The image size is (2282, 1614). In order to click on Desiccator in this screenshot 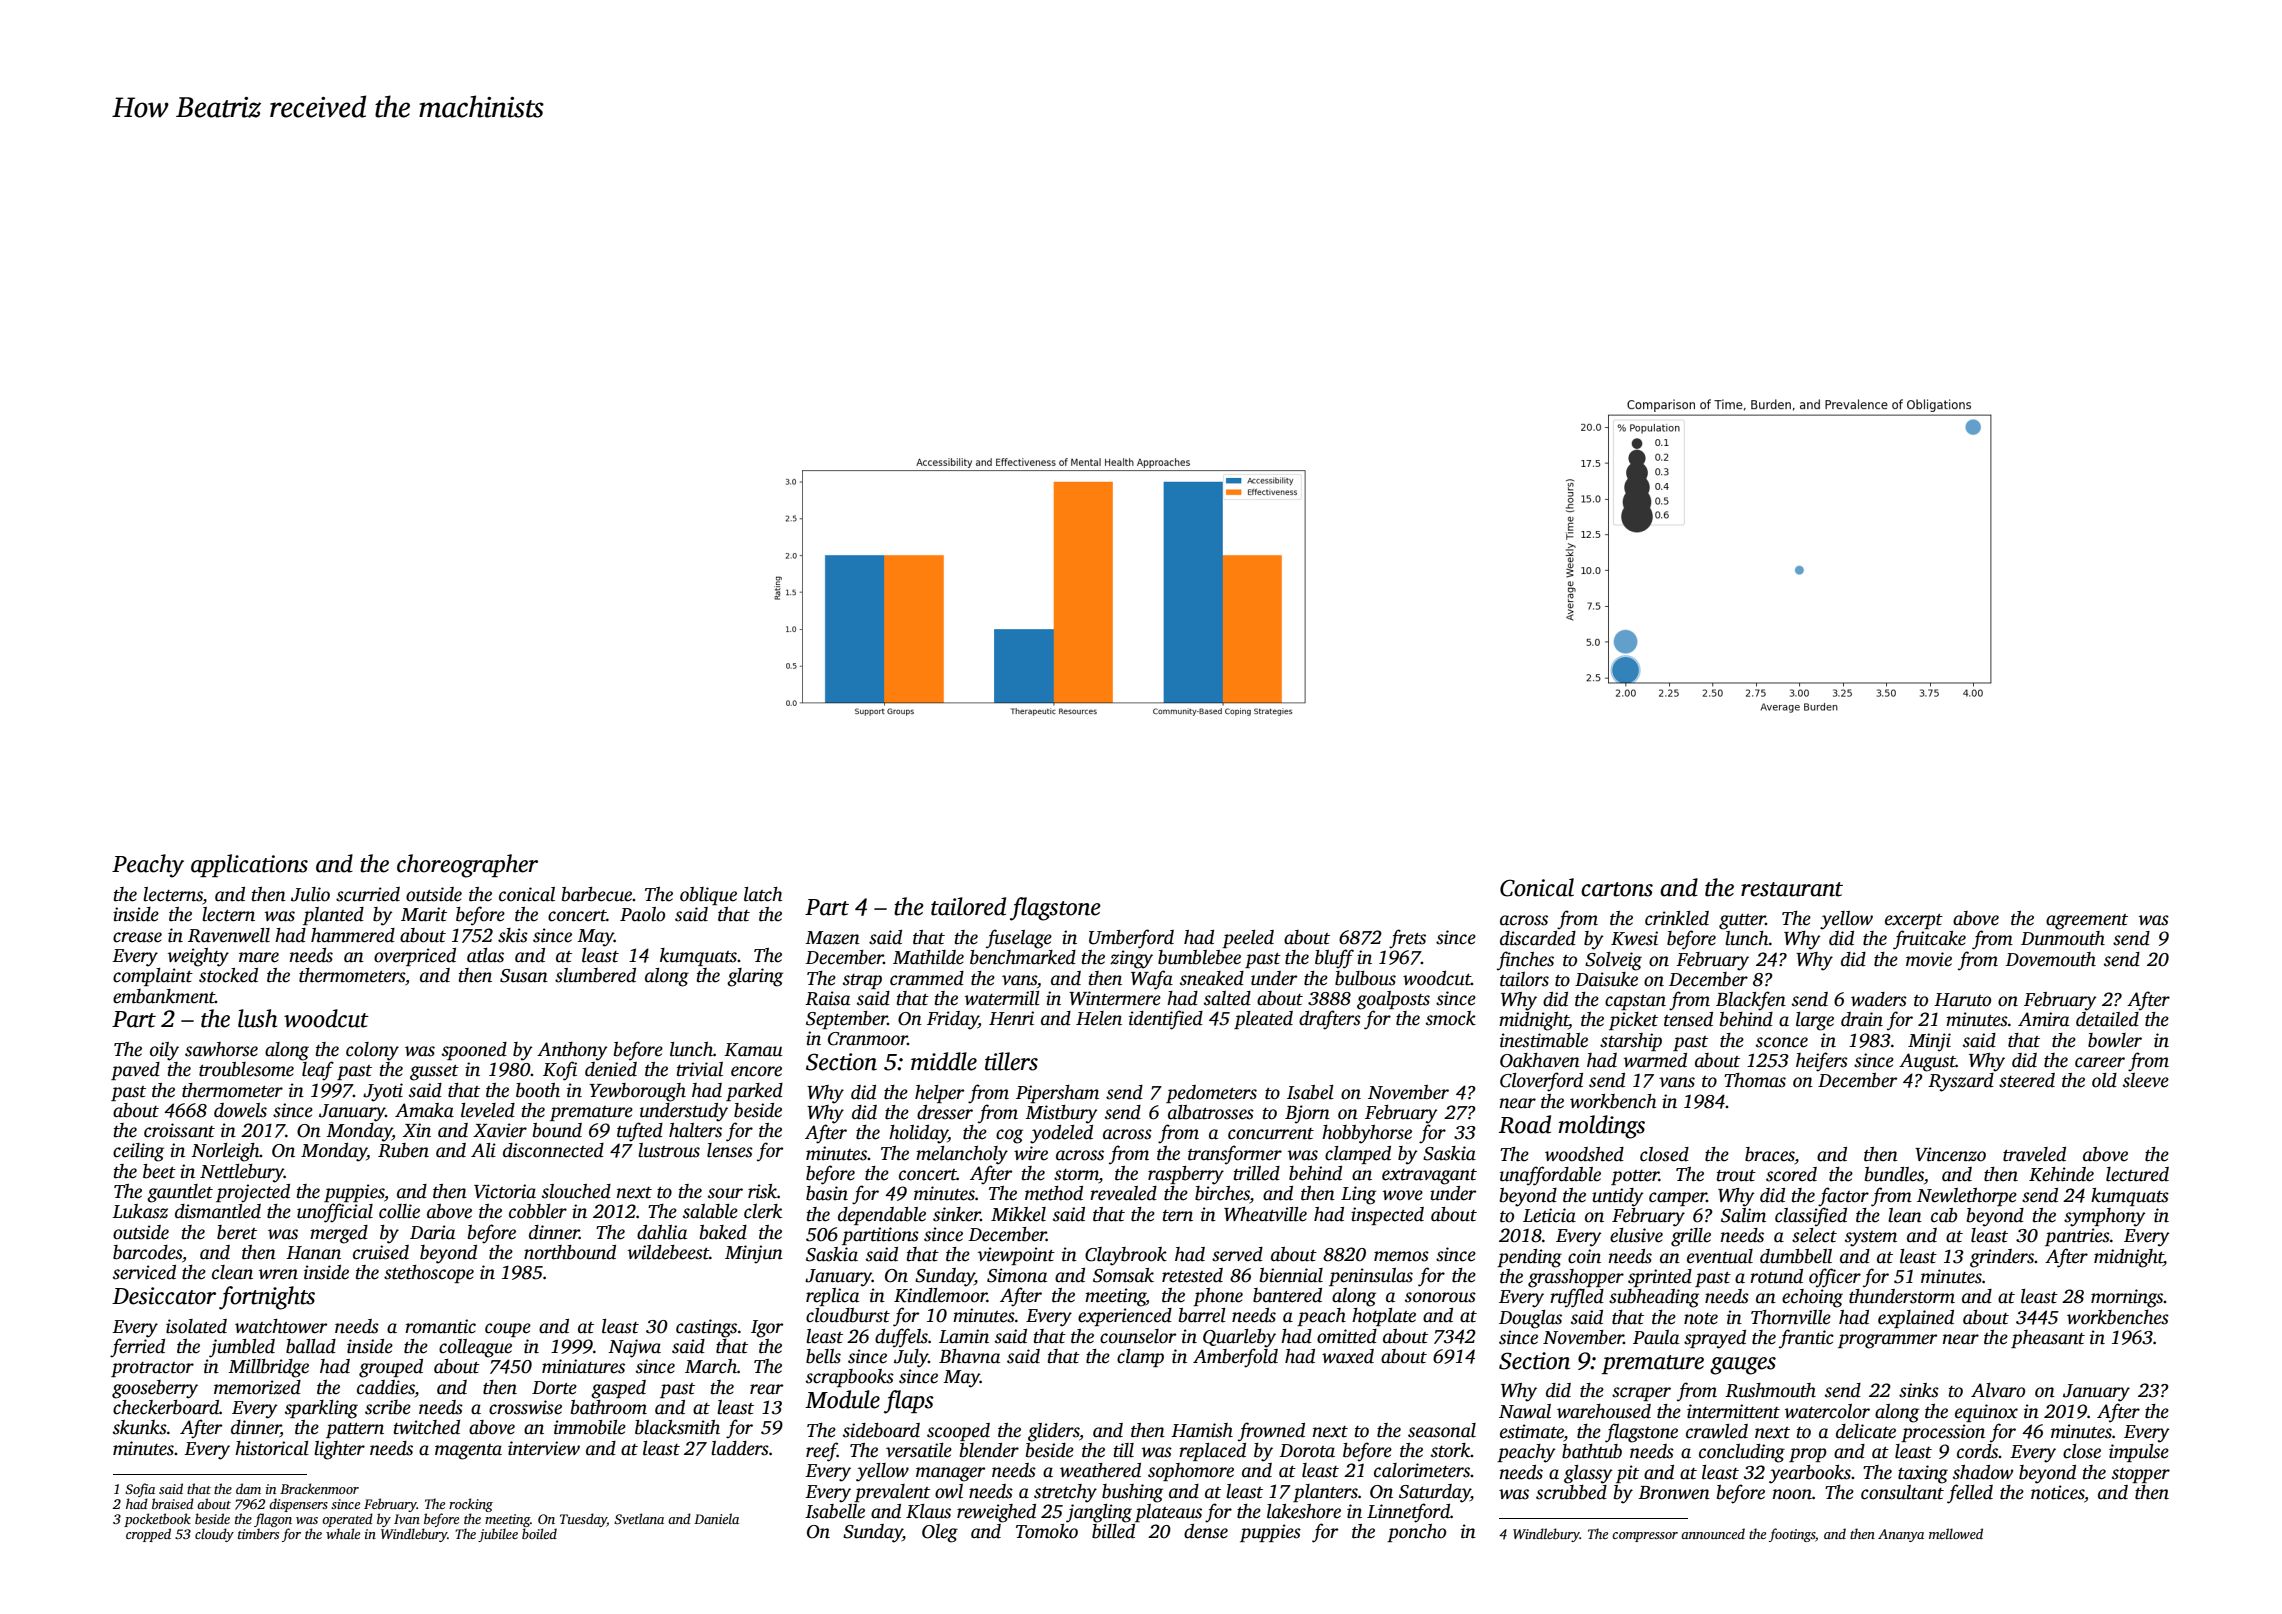, I will do `click(164, 1296)`.
